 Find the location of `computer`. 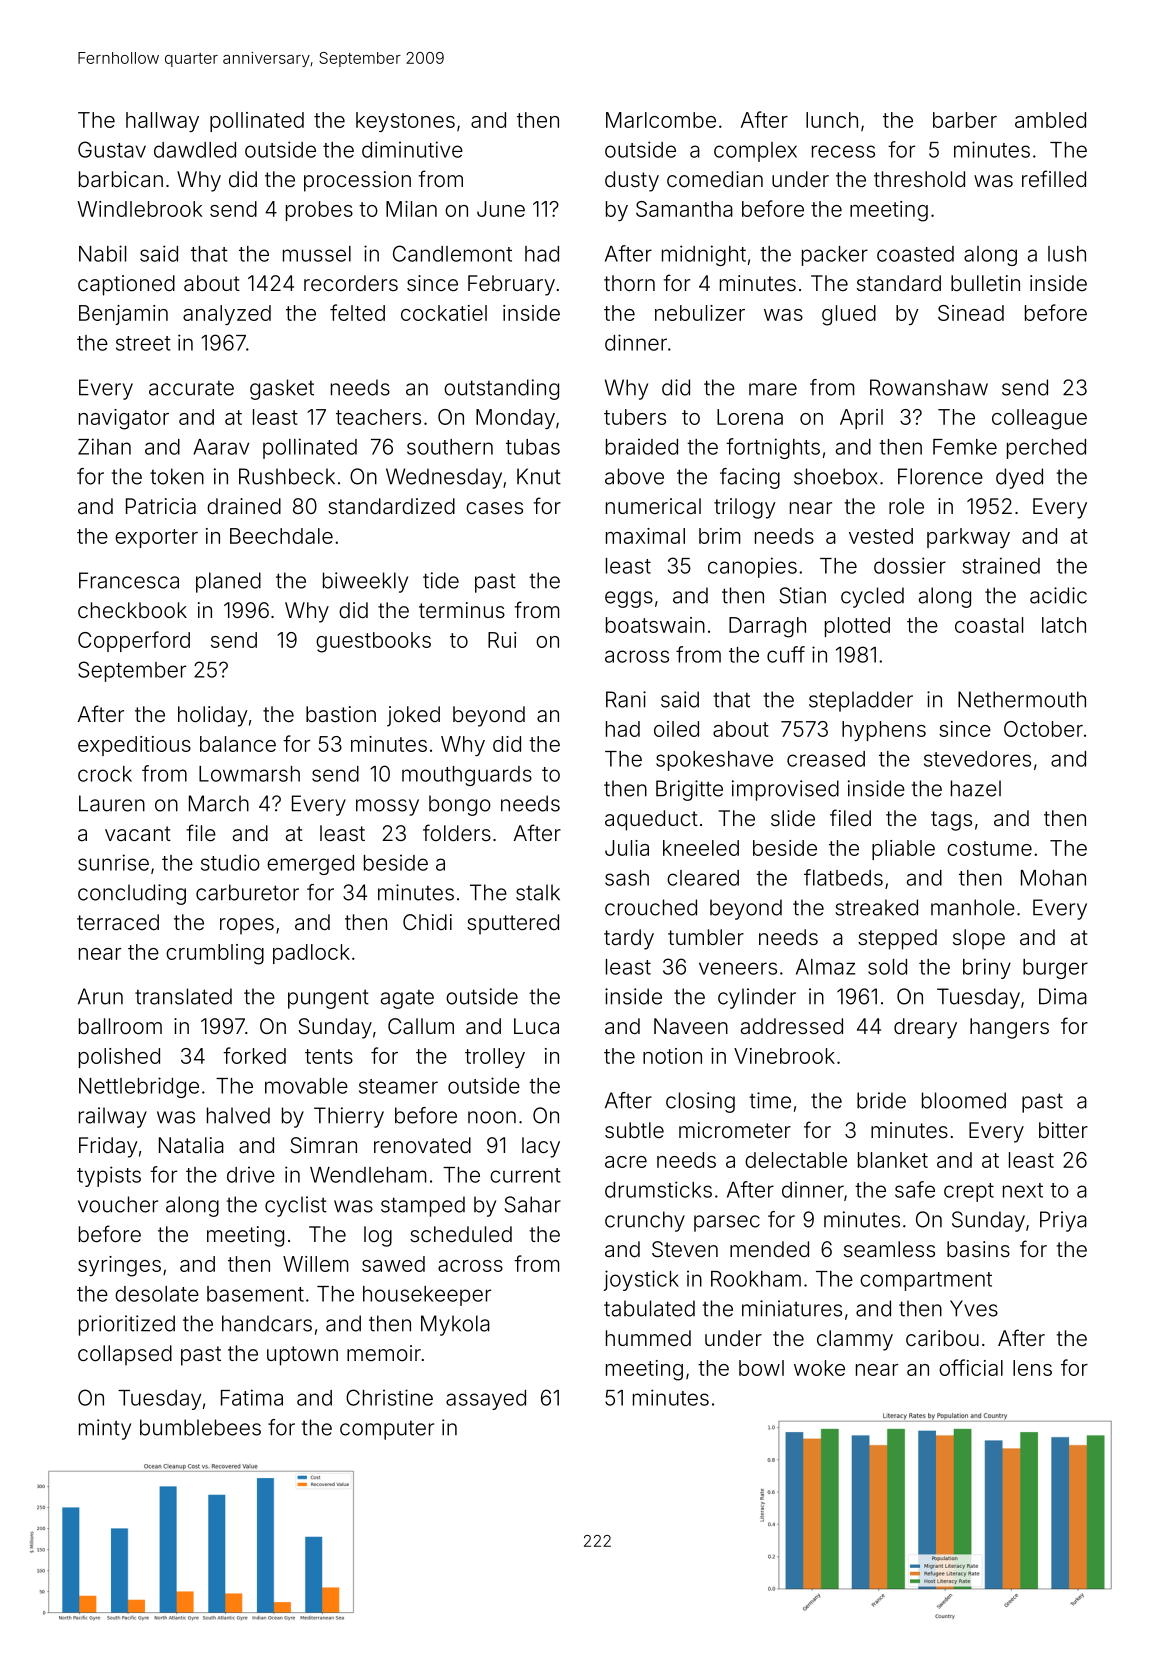

computer is located at coordinates (387, 1430).
